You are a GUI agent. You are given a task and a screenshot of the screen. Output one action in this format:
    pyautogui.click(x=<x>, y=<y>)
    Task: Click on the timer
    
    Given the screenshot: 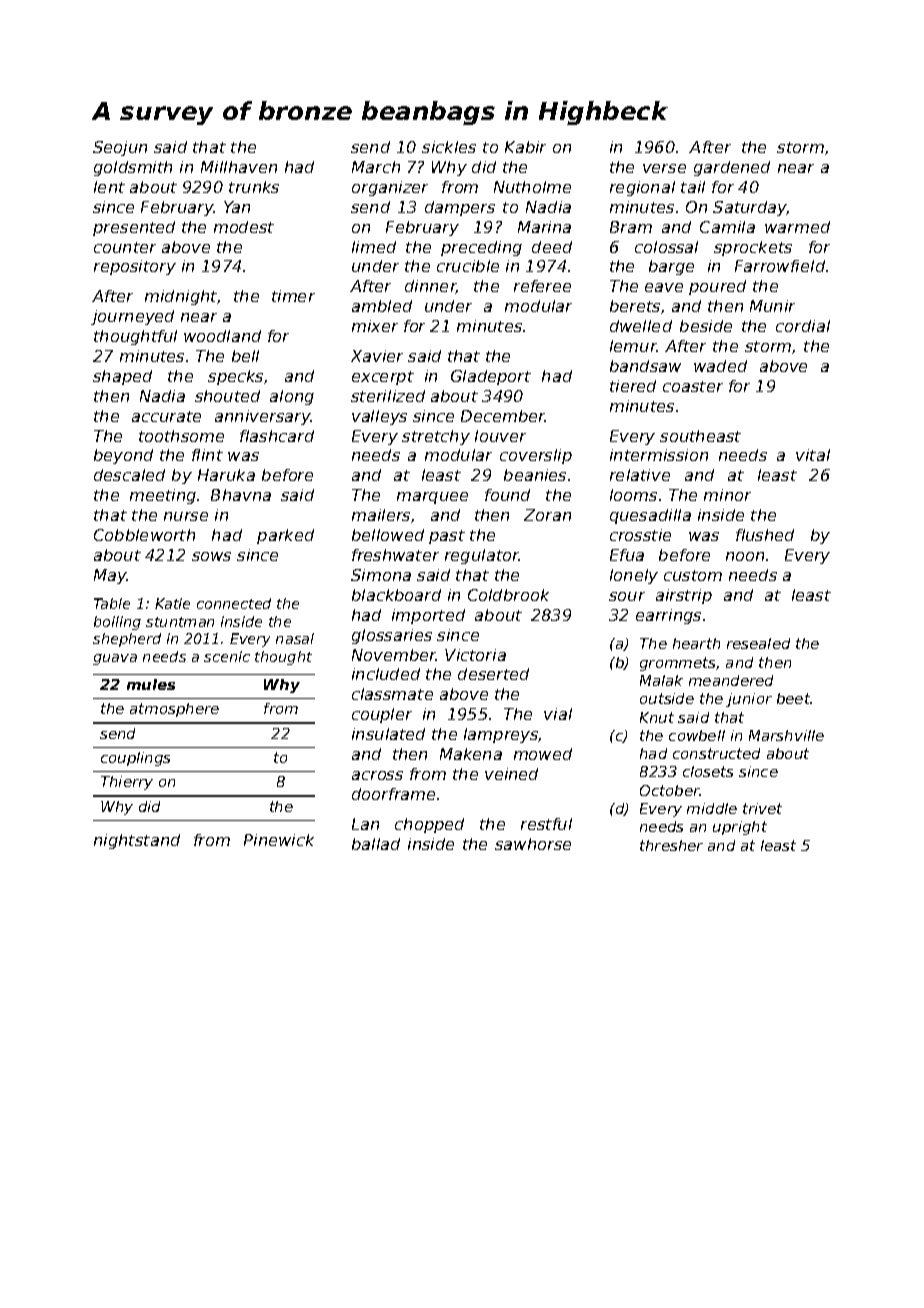 What is the action you would take?
    pyautogui.click(x=293, y=296)
